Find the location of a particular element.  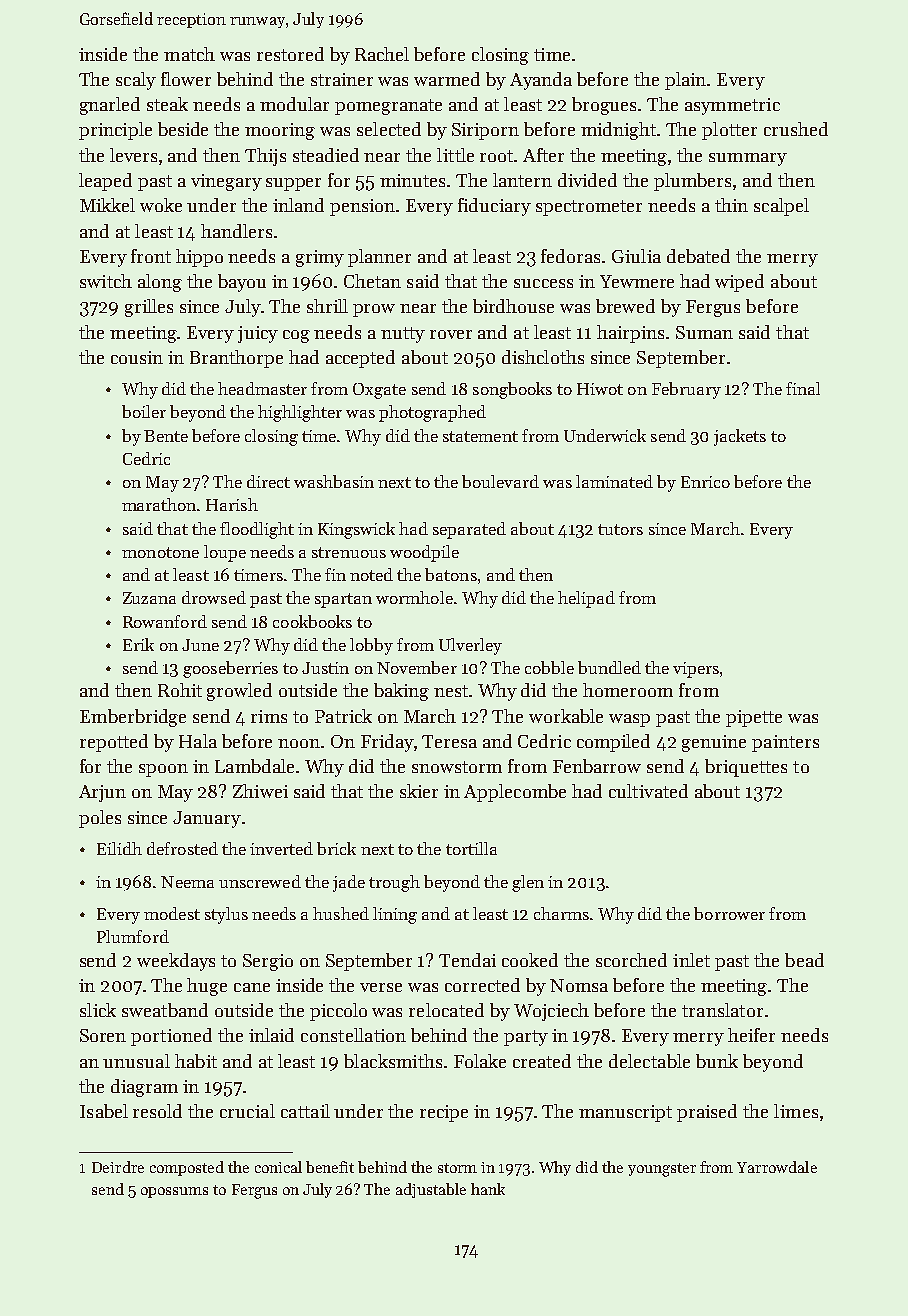

front is located at coordinates (151, 256).
